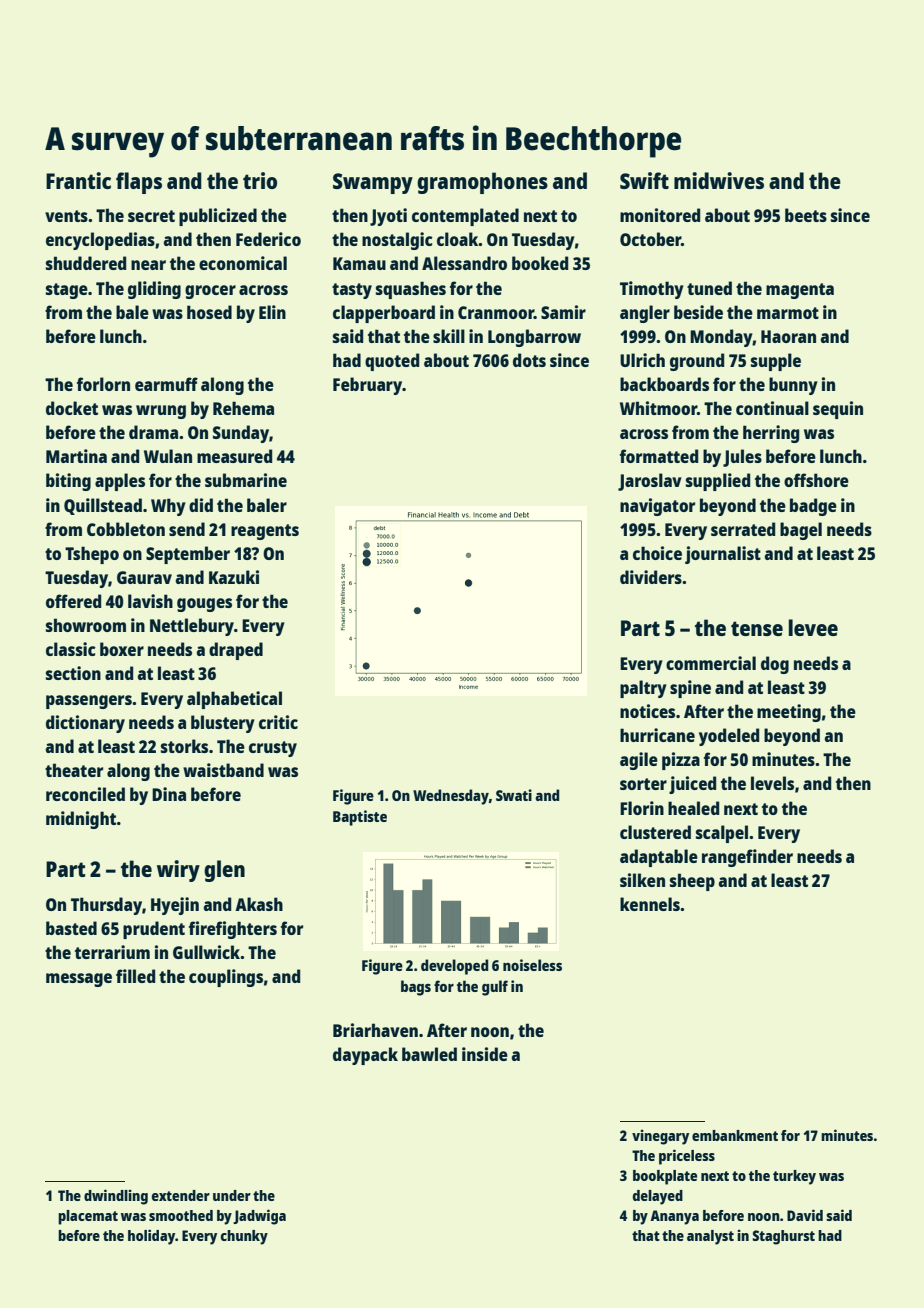 The image size is (924, 1308). Describe the element at coordinates (209, 312) in the page. I see `hosed` at that location.
